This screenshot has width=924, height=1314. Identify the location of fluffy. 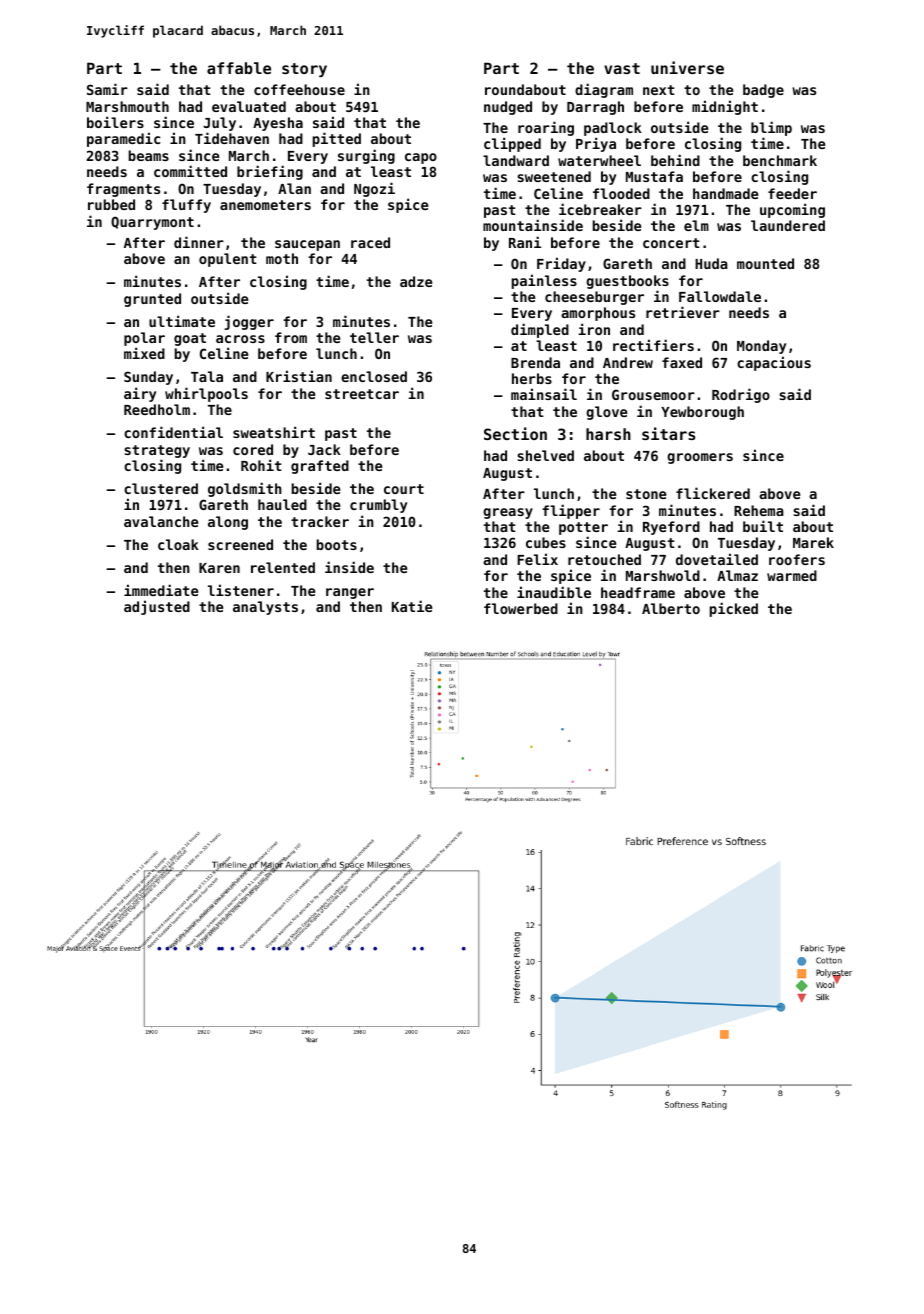
(186, 206).
